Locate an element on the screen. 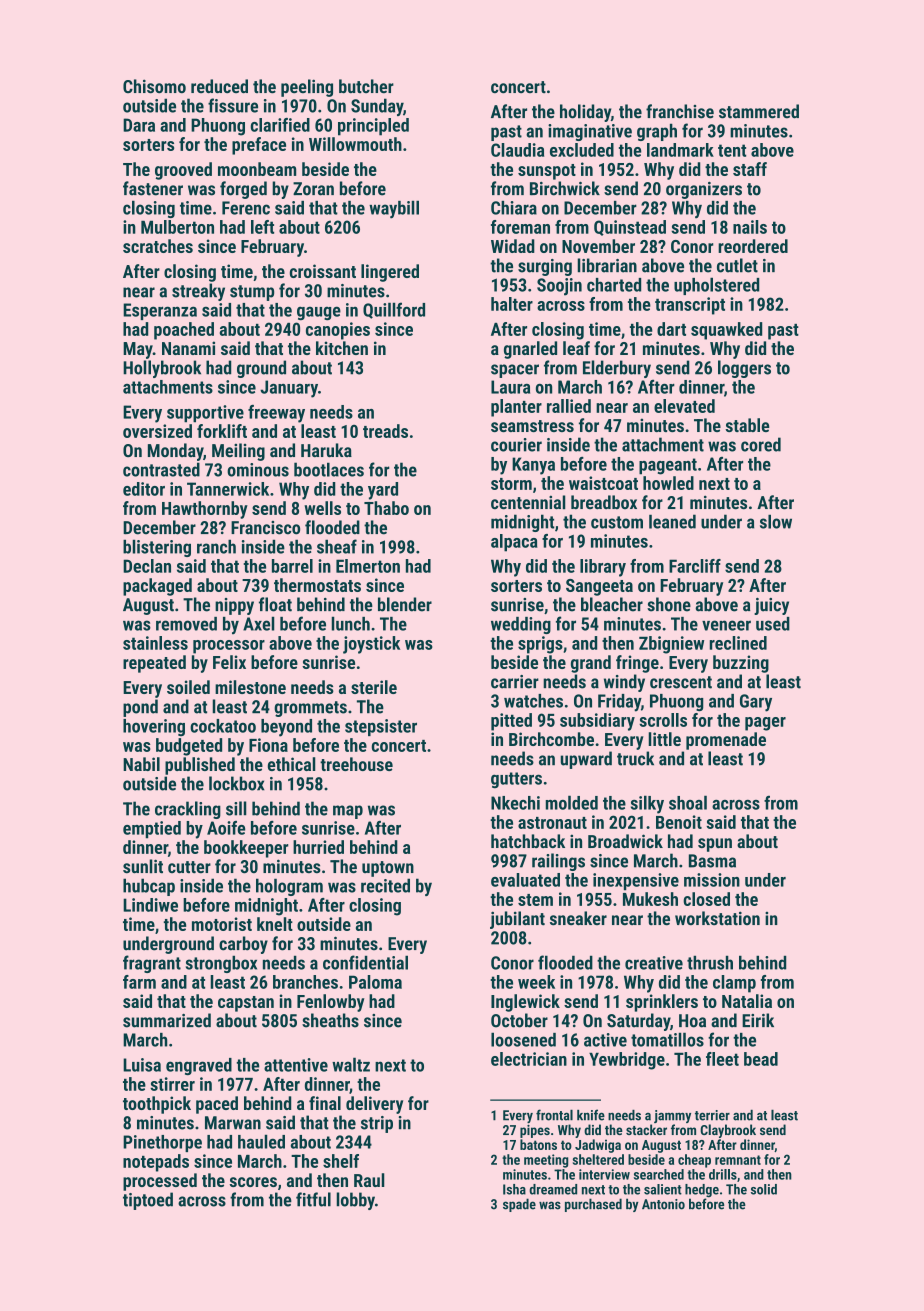 The width and height of the screenshot is (924, 1311). leaned is located at coordinates (672, 521).
